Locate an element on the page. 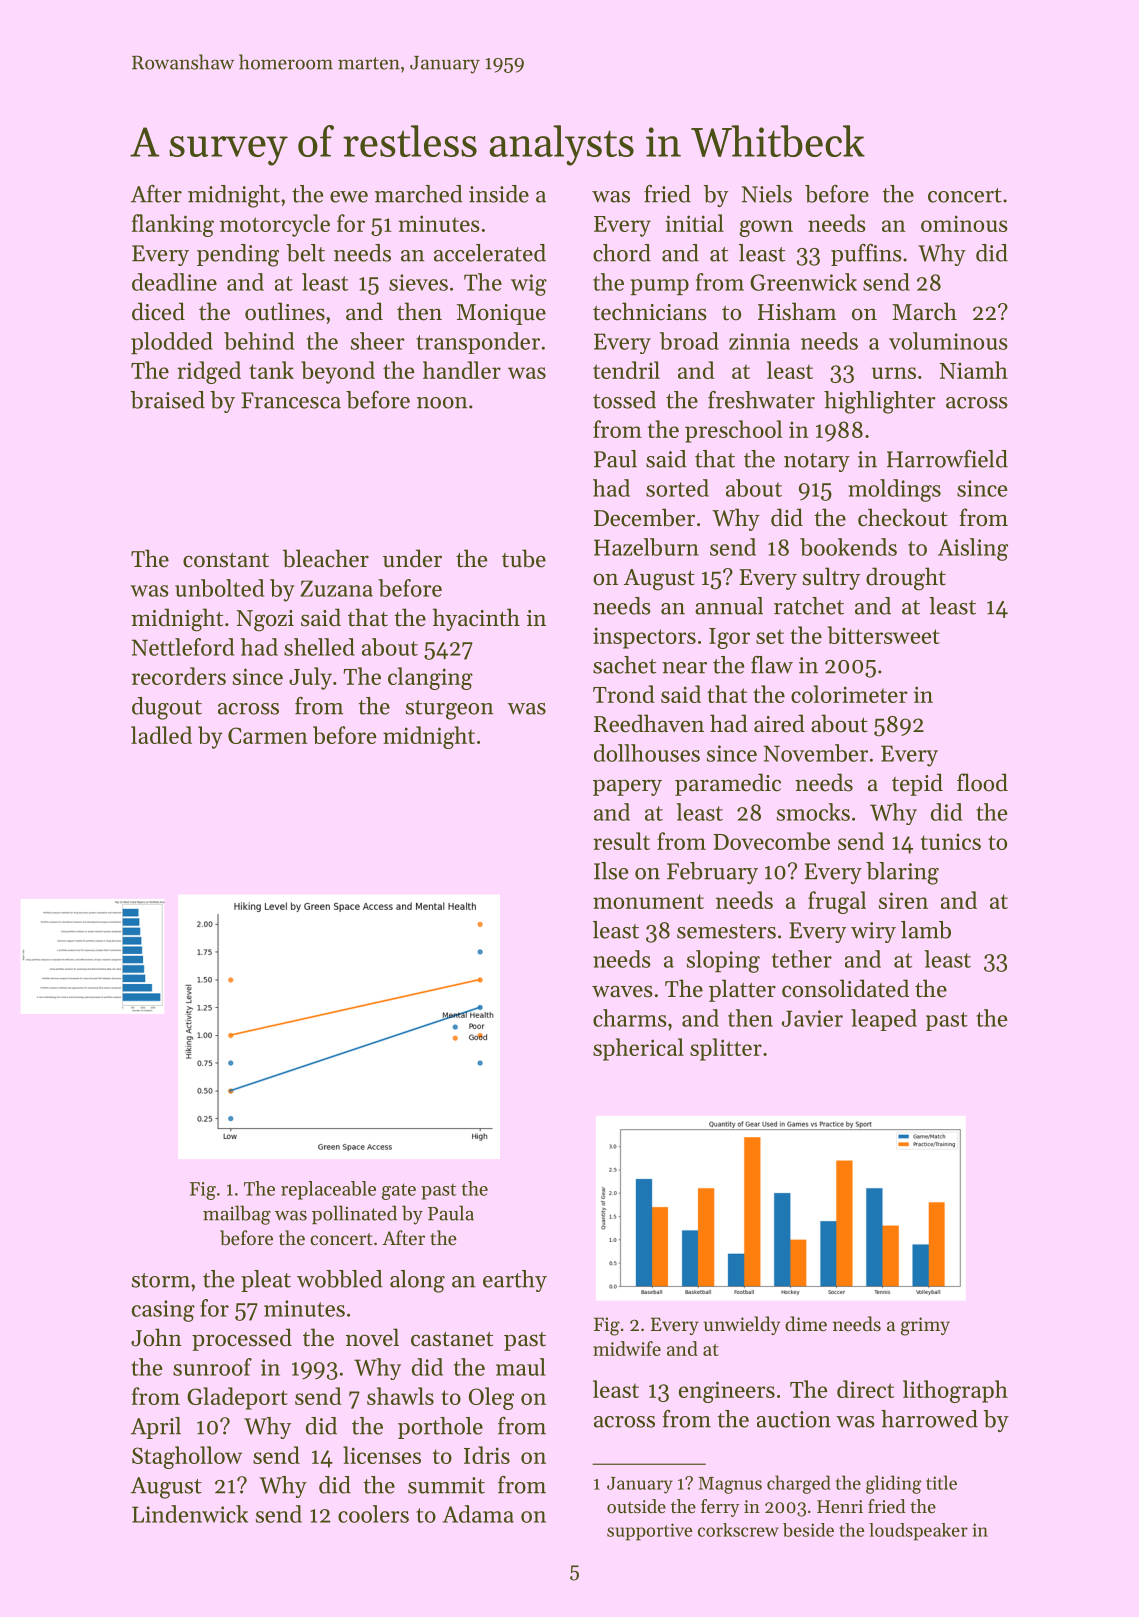 This image has width=1139, height=1617. Niels is located at coordinates (767, 194).
